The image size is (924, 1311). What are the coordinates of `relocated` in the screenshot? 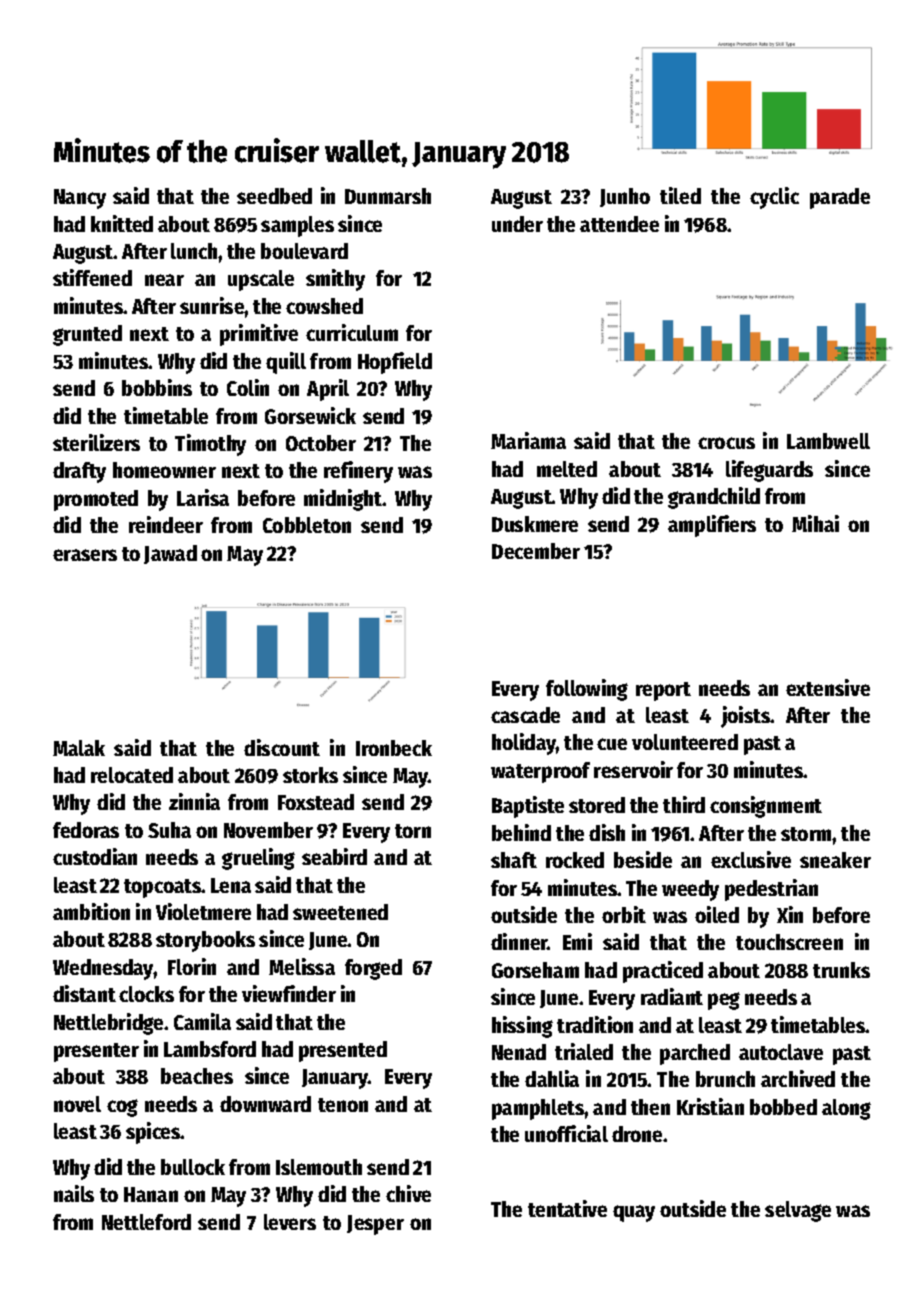 It's located at (132, 775).
